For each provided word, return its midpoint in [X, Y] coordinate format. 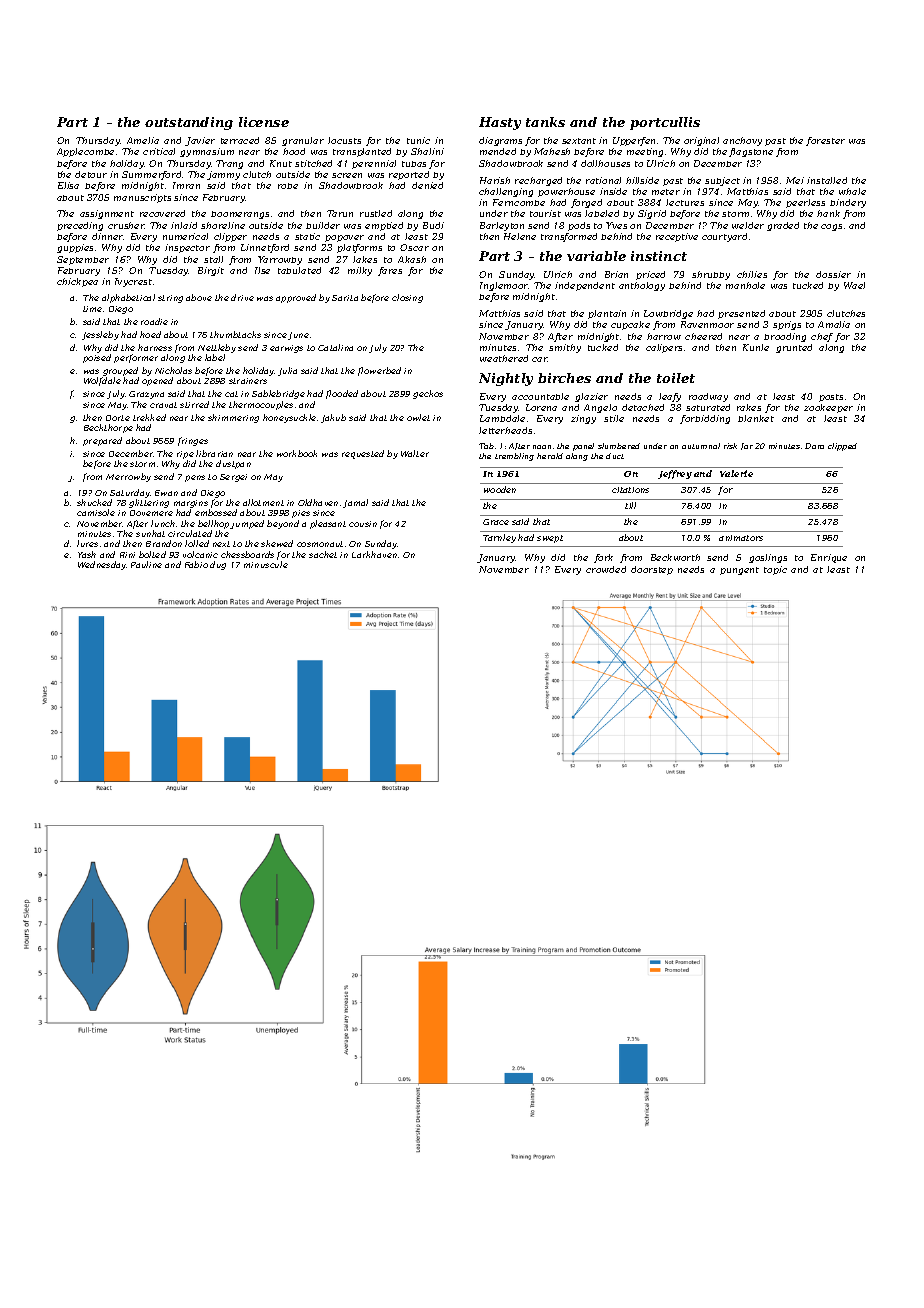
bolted [152, 554]
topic [775, 570]
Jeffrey [675, 474]
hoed [150, 334]
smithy [565, 348]
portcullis [665, 123]
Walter [415, 453]
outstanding [189, 123]
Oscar [414, 247]
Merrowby [128, 477]
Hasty [500, 123]
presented [741, 314]
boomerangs [240, 215]
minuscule [266, 564]
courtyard [724, 237]
